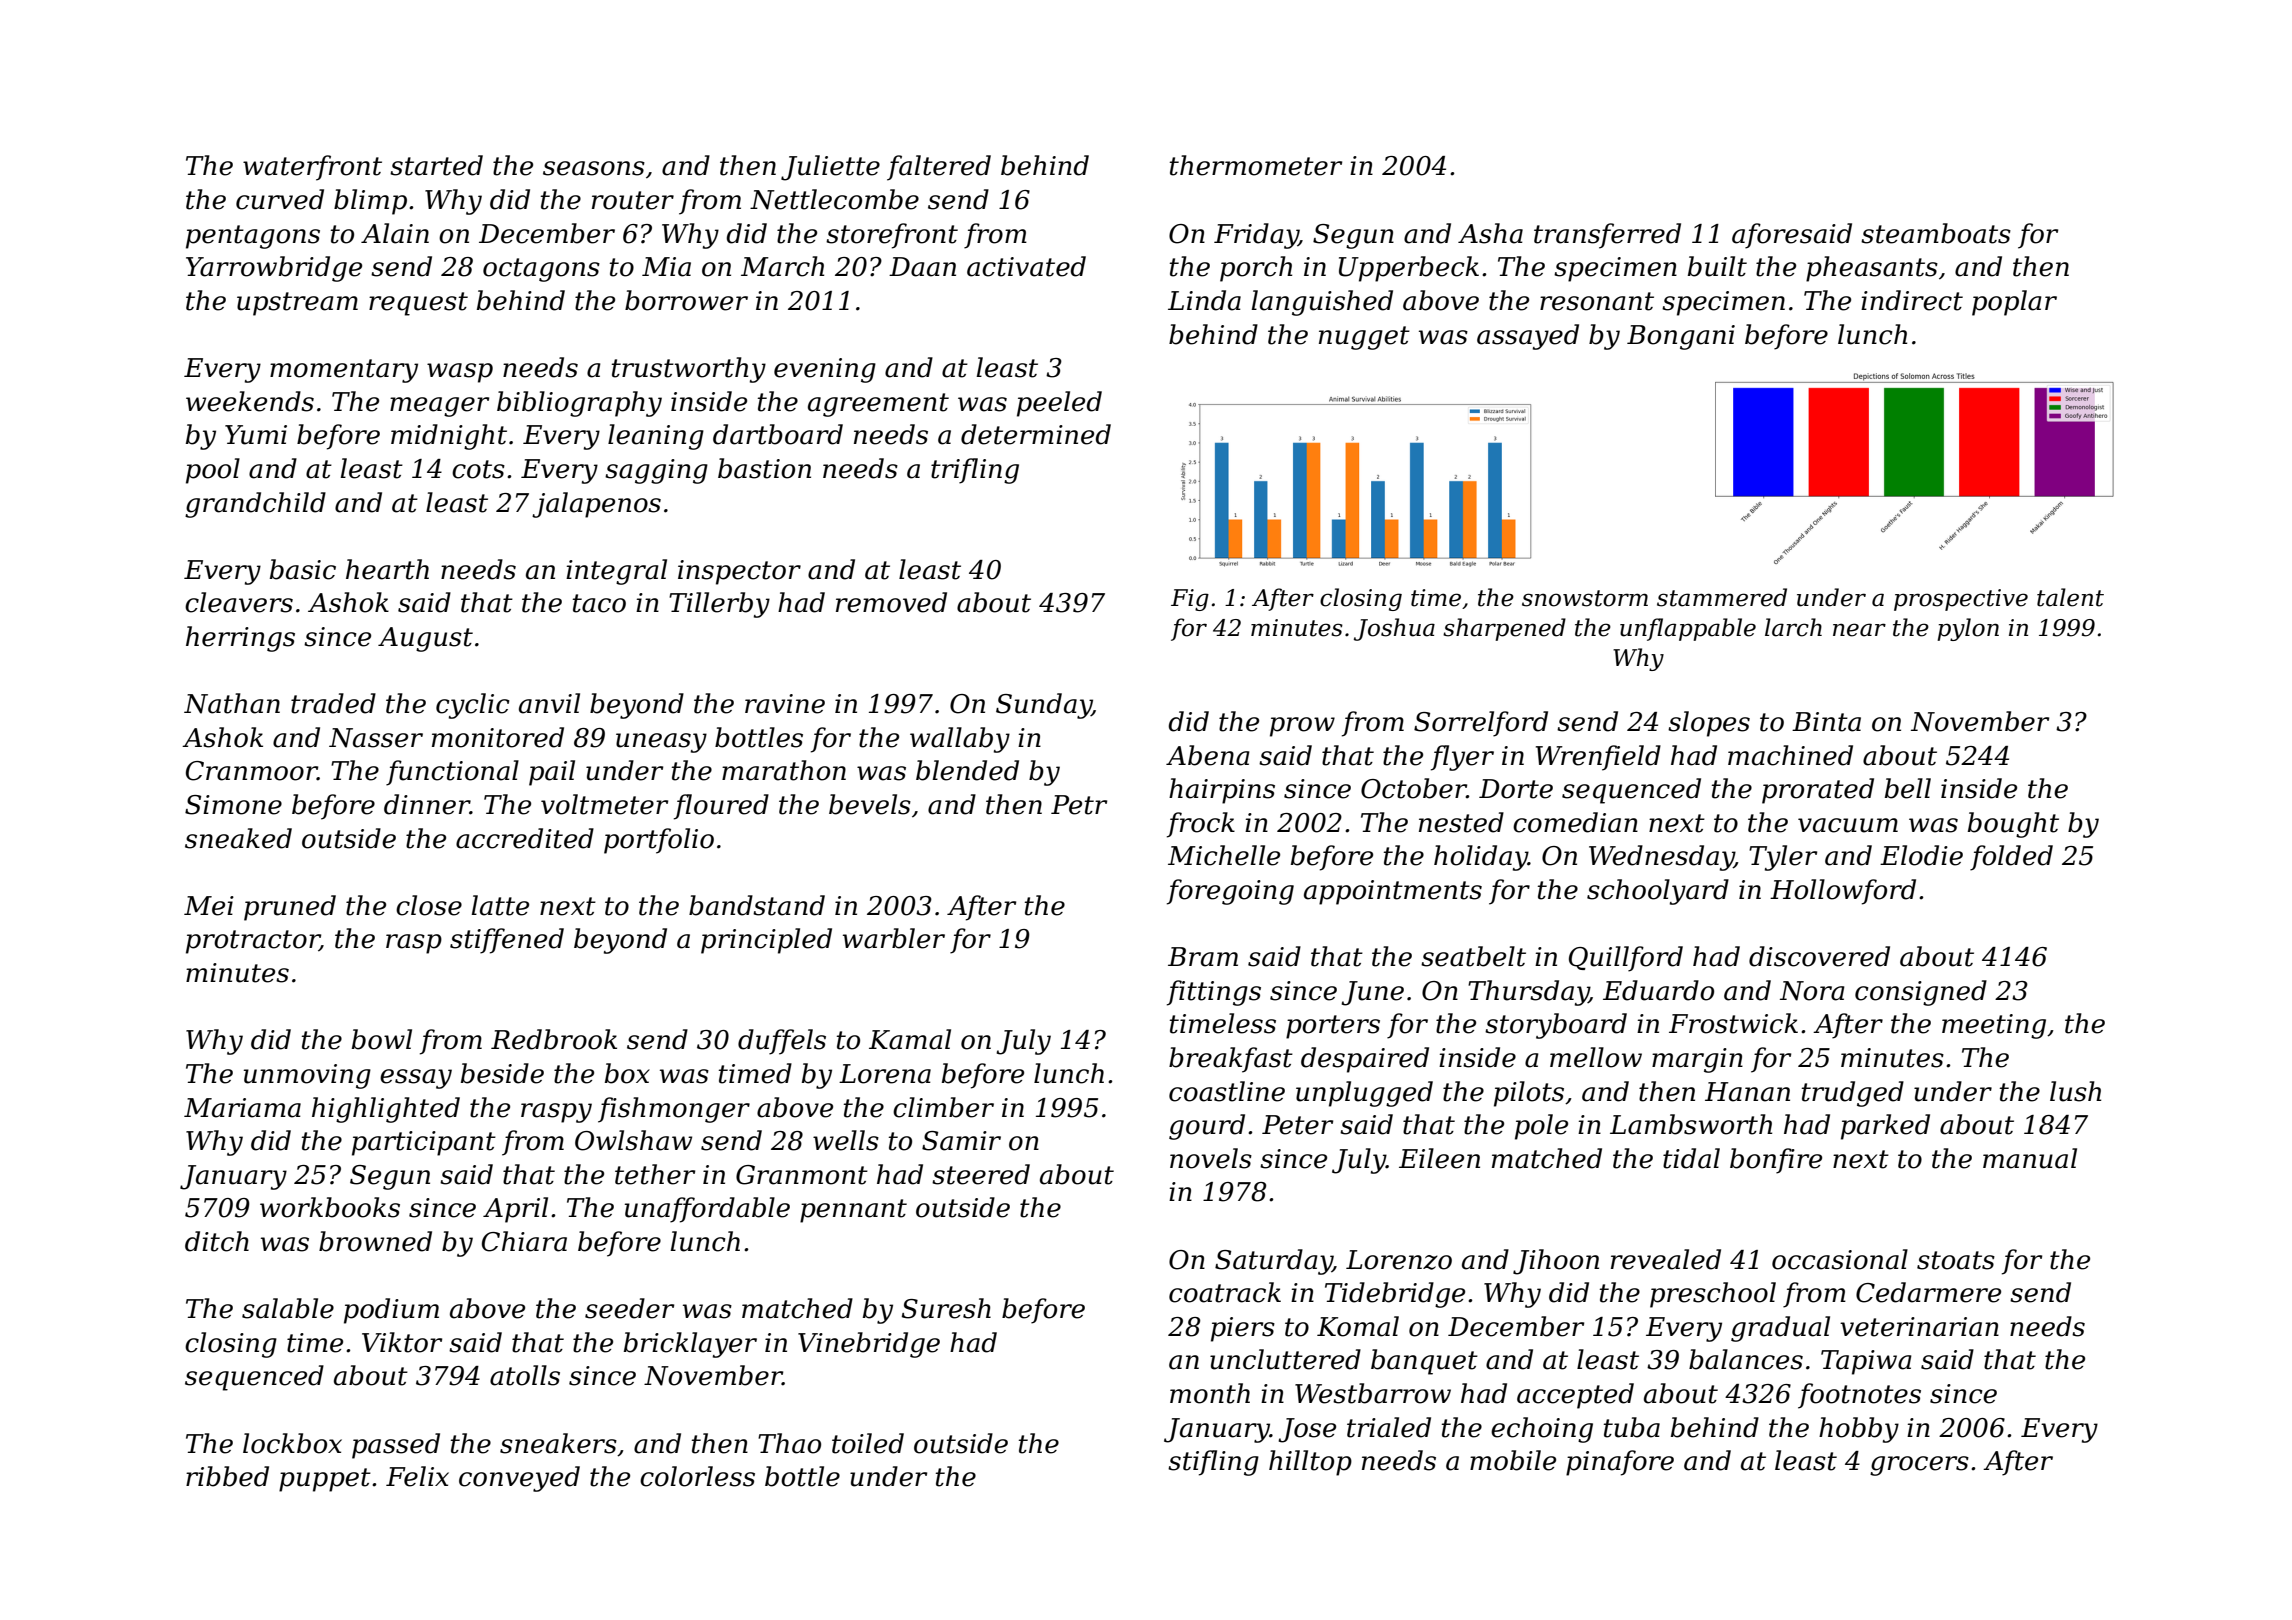 The height and width of the document is (1620, 2292). Describe the element at coordinates (674, 1110) in the document. I see `fishmonger` at that location.
